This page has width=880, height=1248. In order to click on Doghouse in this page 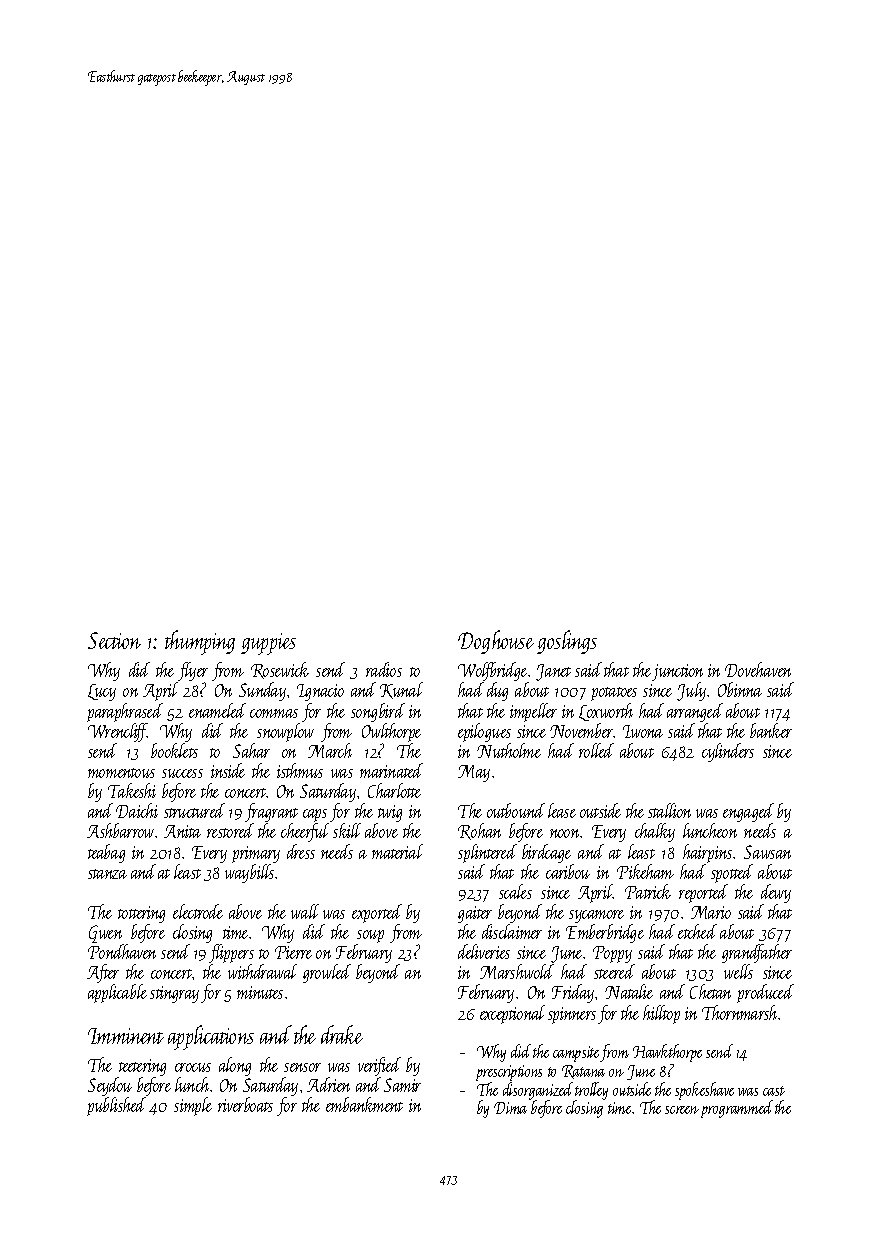, I will do `click(496, 642)`.
